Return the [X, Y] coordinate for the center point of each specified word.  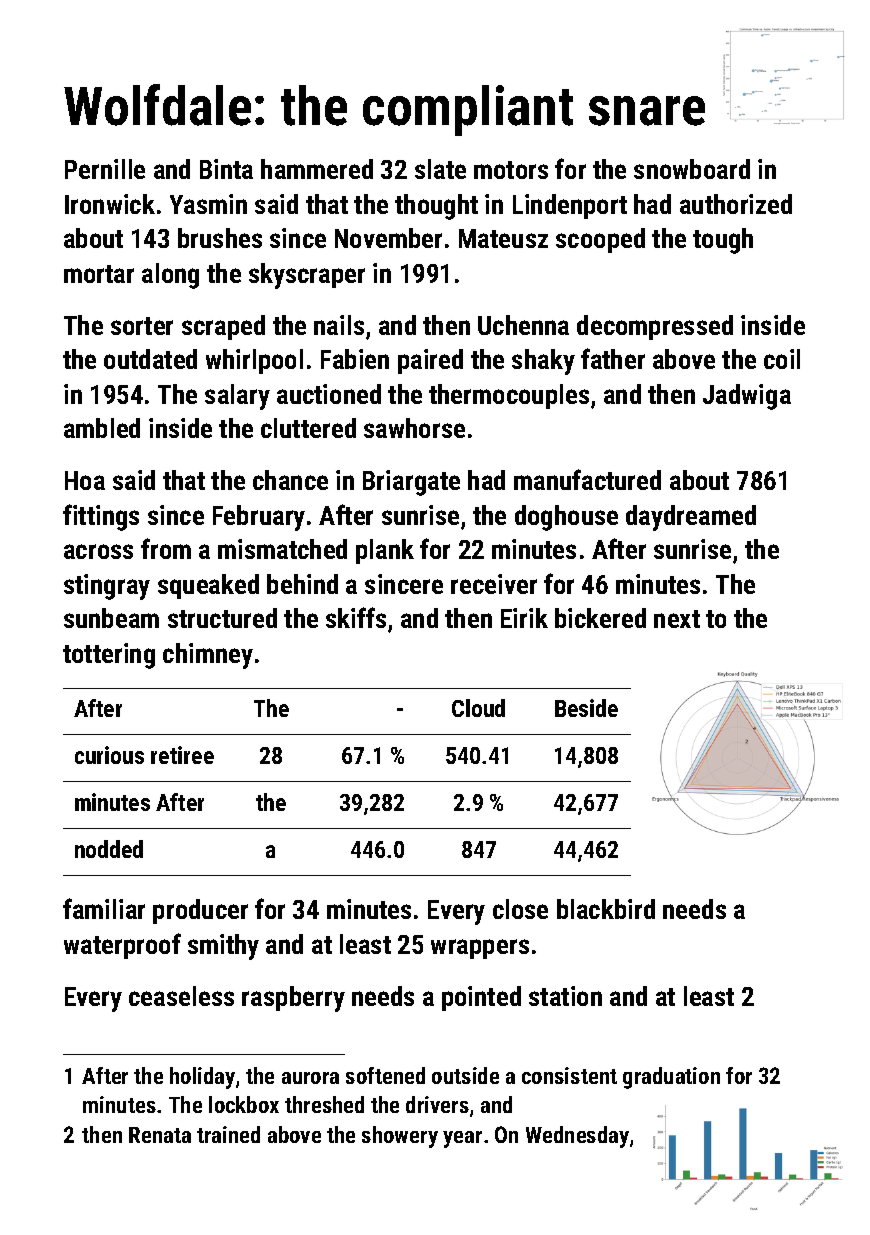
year [462, 1139]
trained [228, 1134]
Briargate [411, 483]
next [677, 619]
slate [440, 169]
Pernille [105, 169]
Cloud [478, 708]
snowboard [692, 169]
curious [109, 755]
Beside [586, 708]
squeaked [208, 586]
